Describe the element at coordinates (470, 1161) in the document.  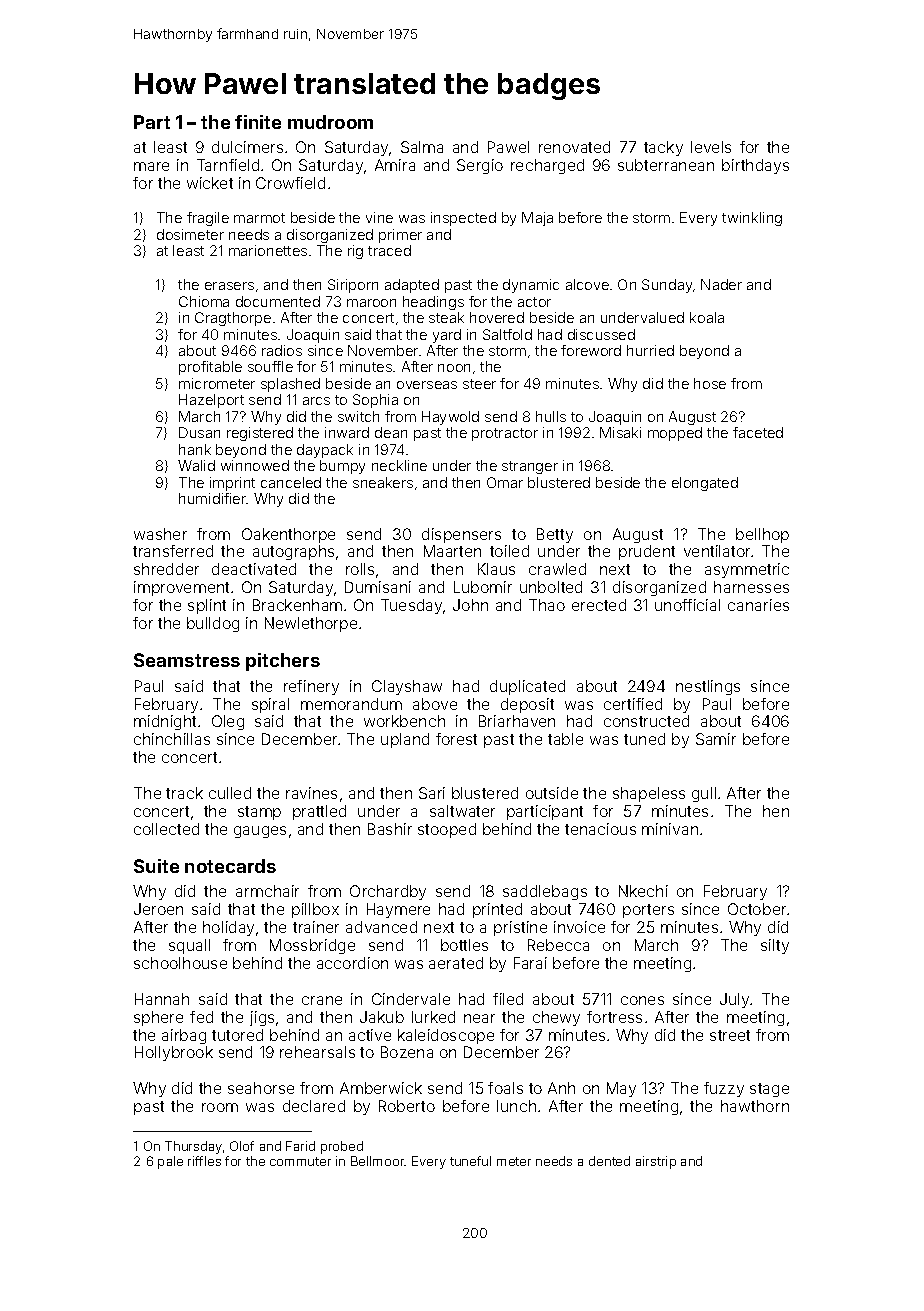
I see `tuneful` at that location.
